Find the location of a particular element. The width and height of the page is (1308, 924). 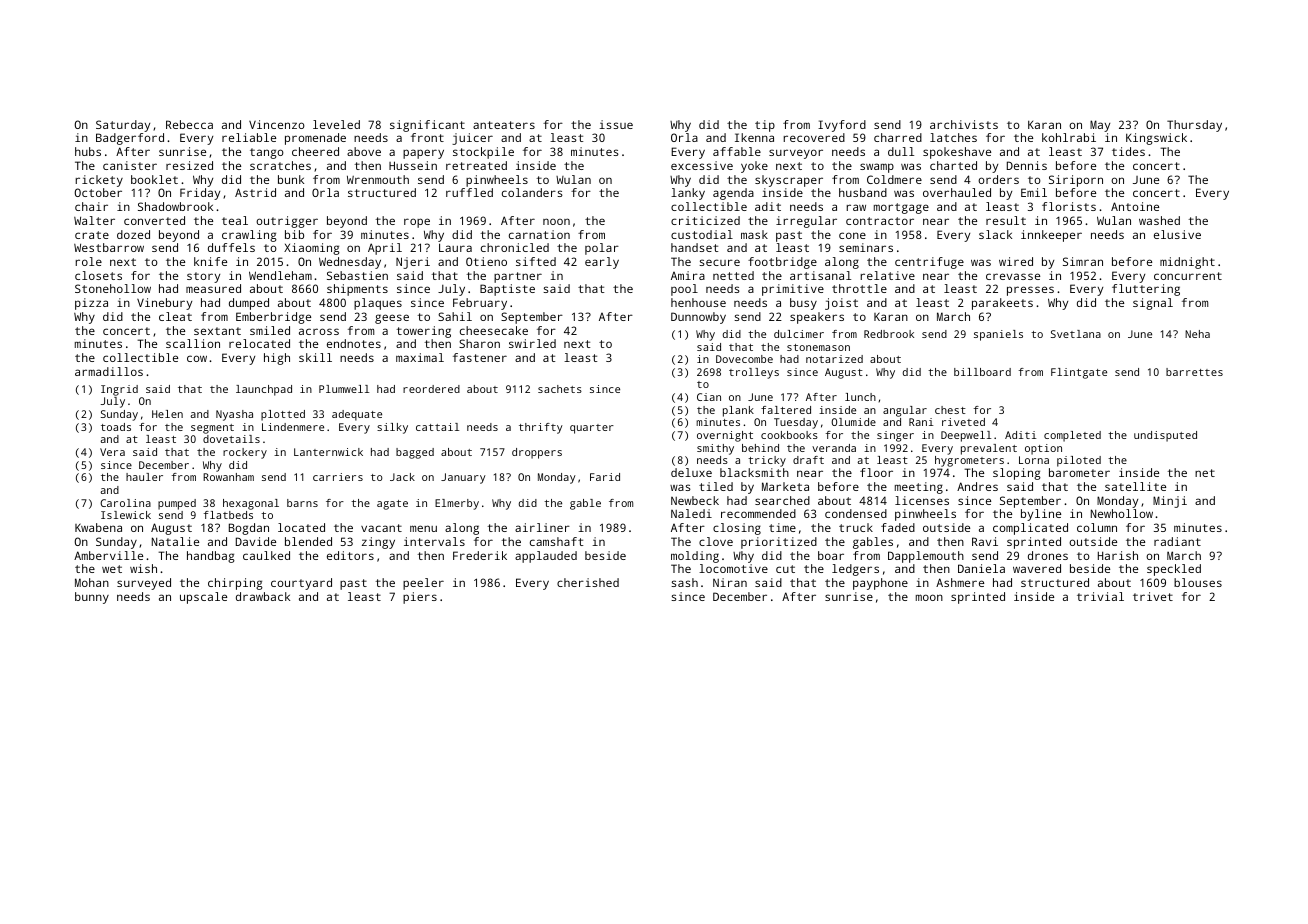

Redbrook is located at coordinates (889, 334).
